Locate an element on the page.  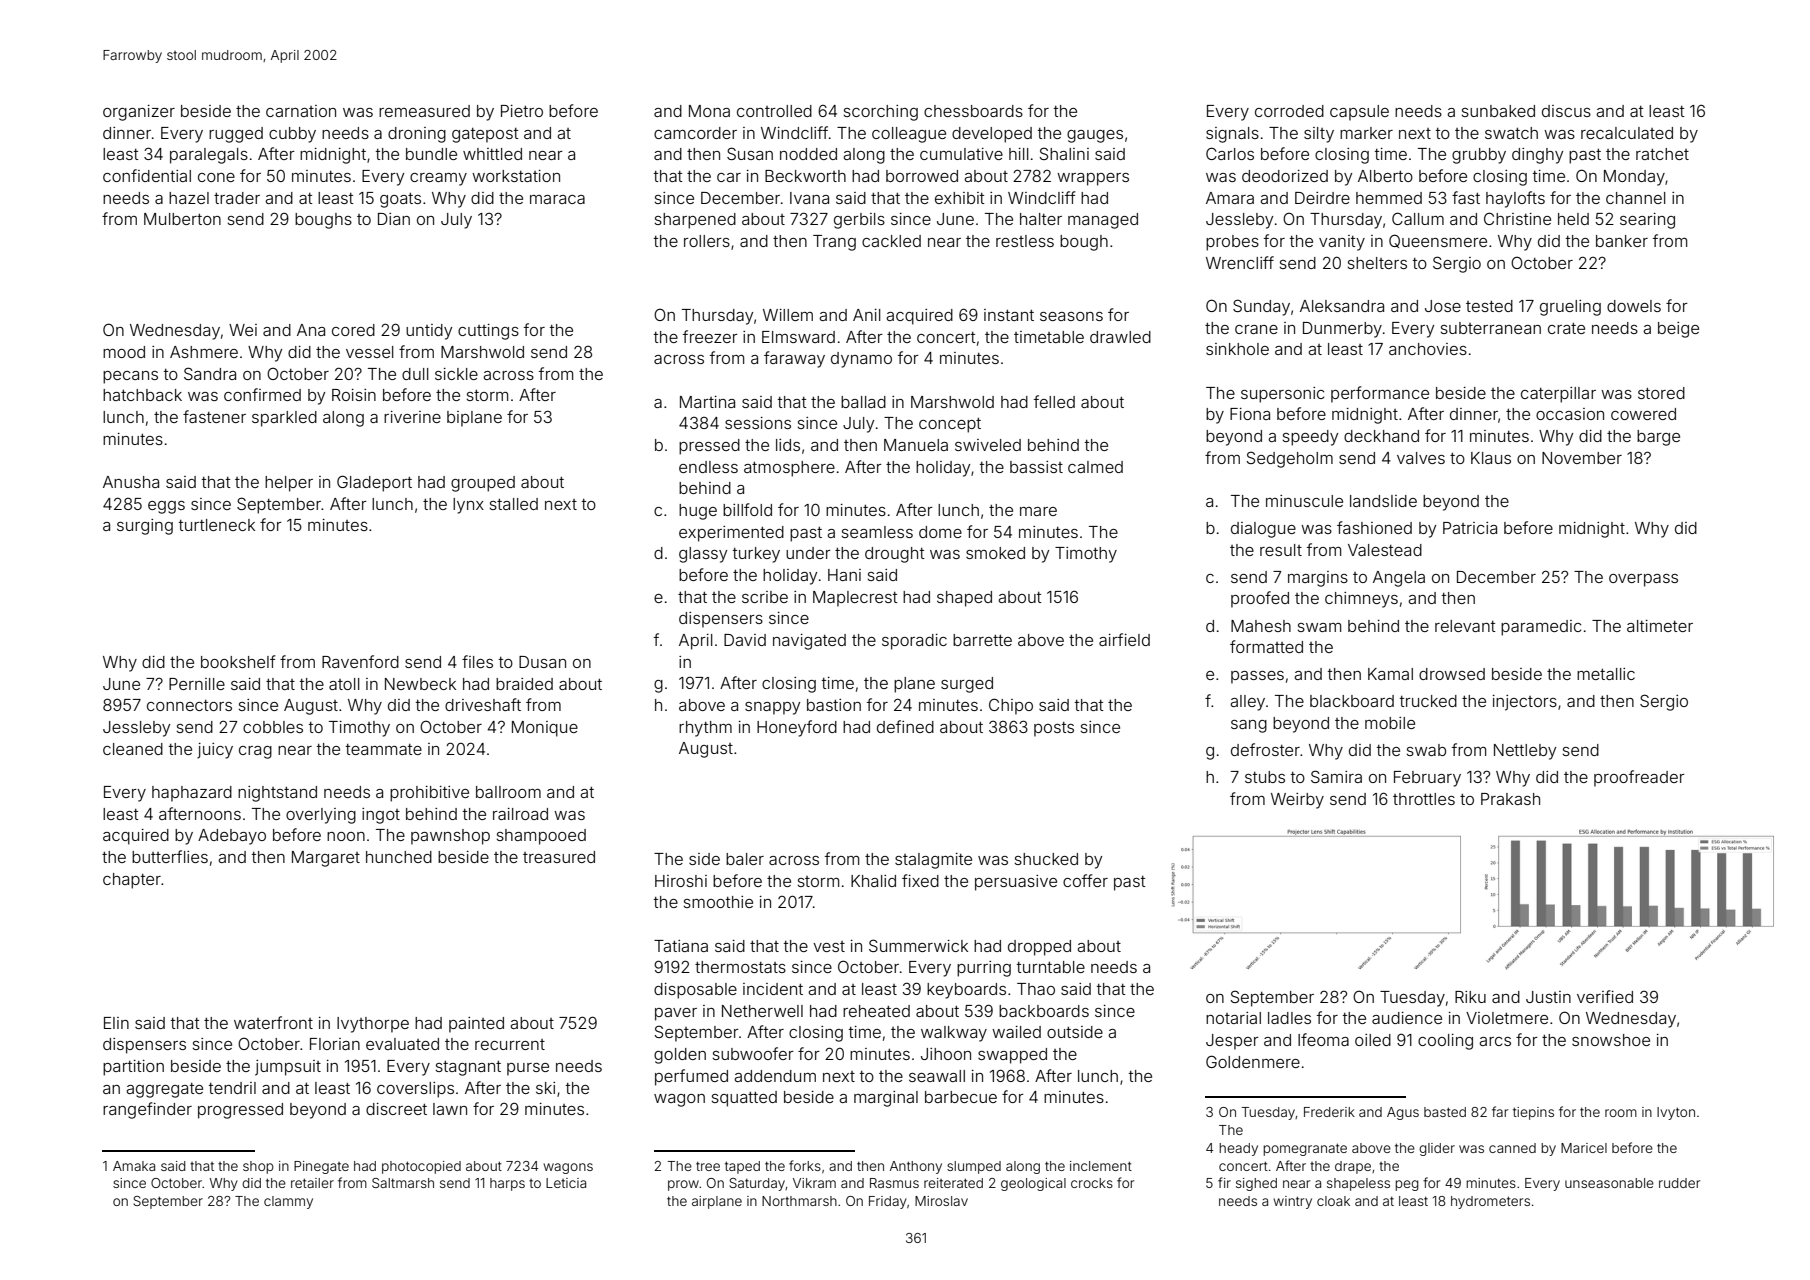
hydrometers is located at coordinates (1490, 1202).
